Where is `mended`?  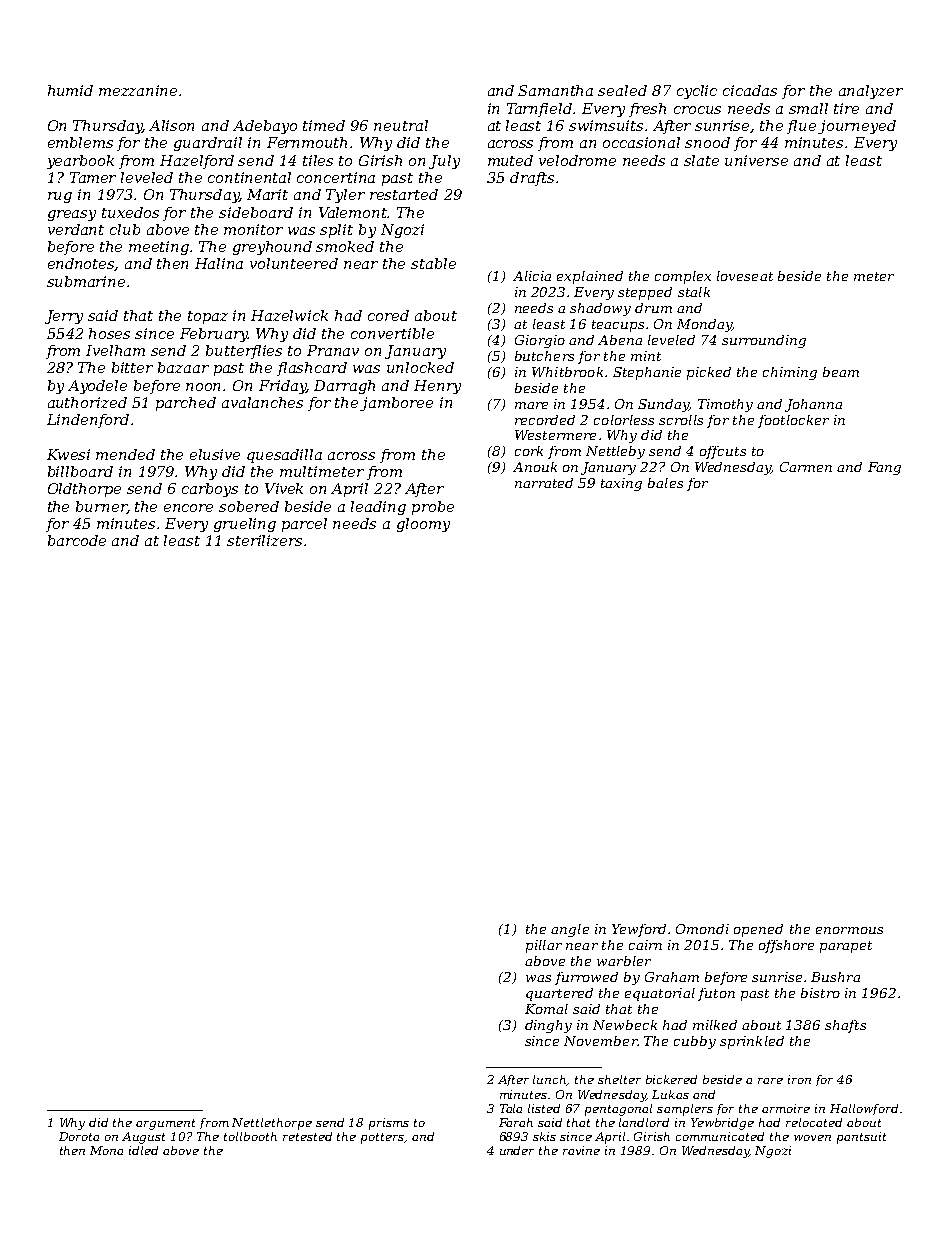 mended is located at coordinates (125, 454).
